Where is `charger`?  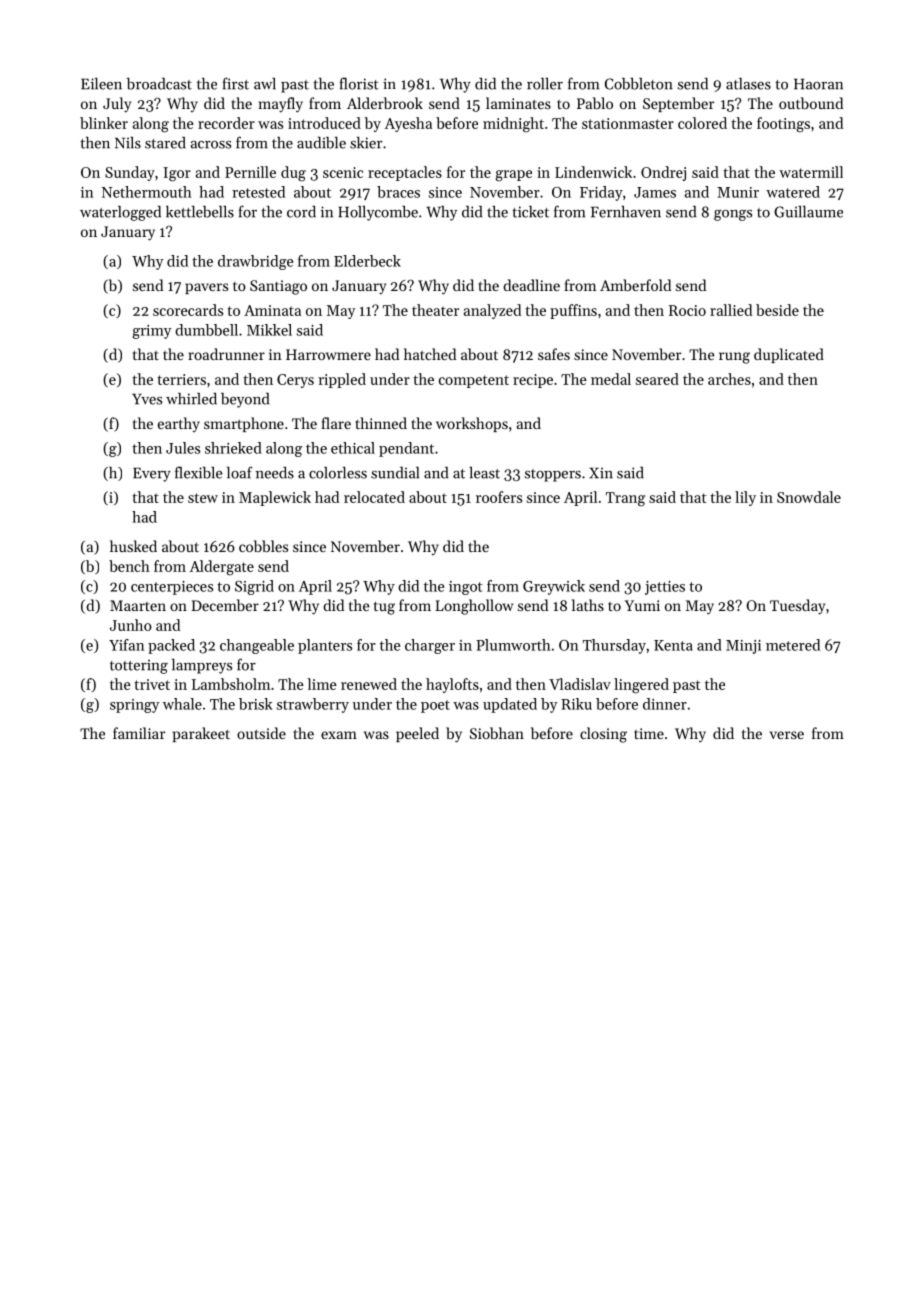
charger is located at coordinates (430, 646).
